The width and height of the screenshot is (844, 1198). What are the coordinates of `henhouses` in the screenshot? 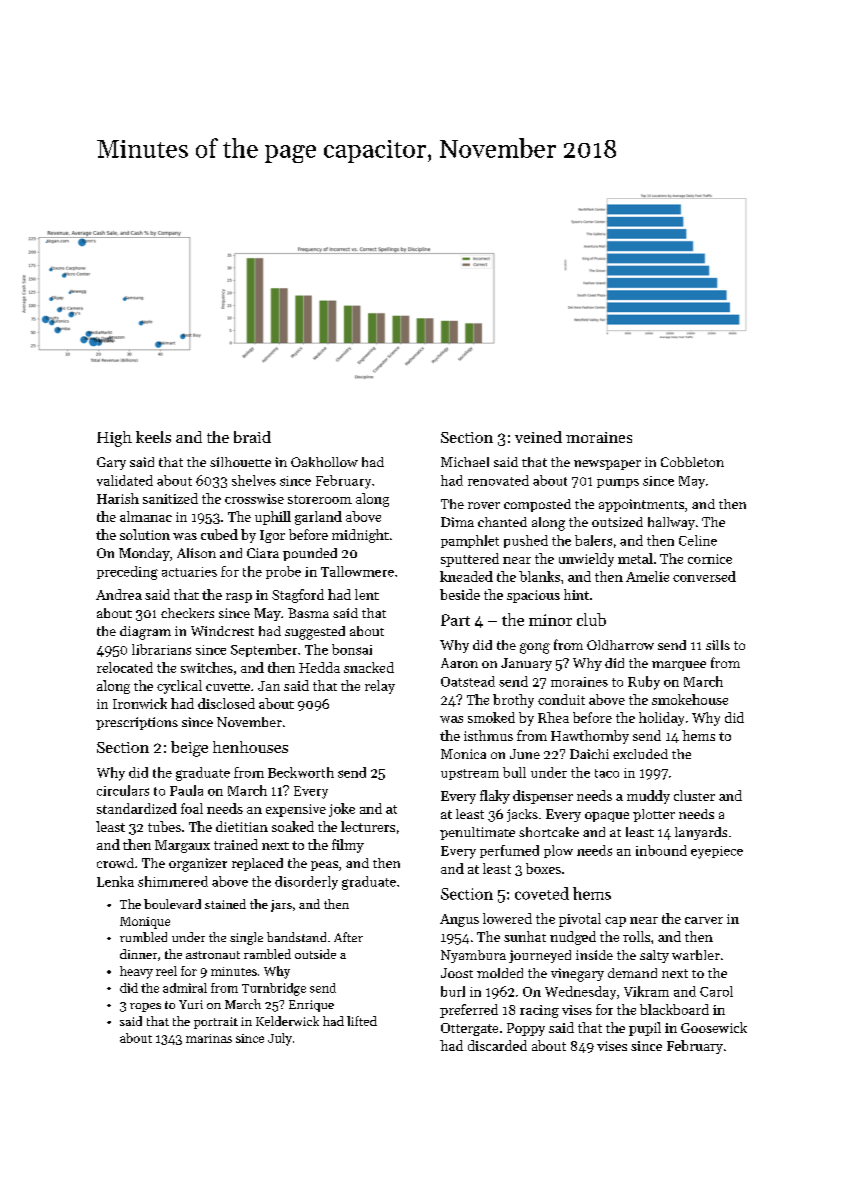 It's located at (250, 747).
